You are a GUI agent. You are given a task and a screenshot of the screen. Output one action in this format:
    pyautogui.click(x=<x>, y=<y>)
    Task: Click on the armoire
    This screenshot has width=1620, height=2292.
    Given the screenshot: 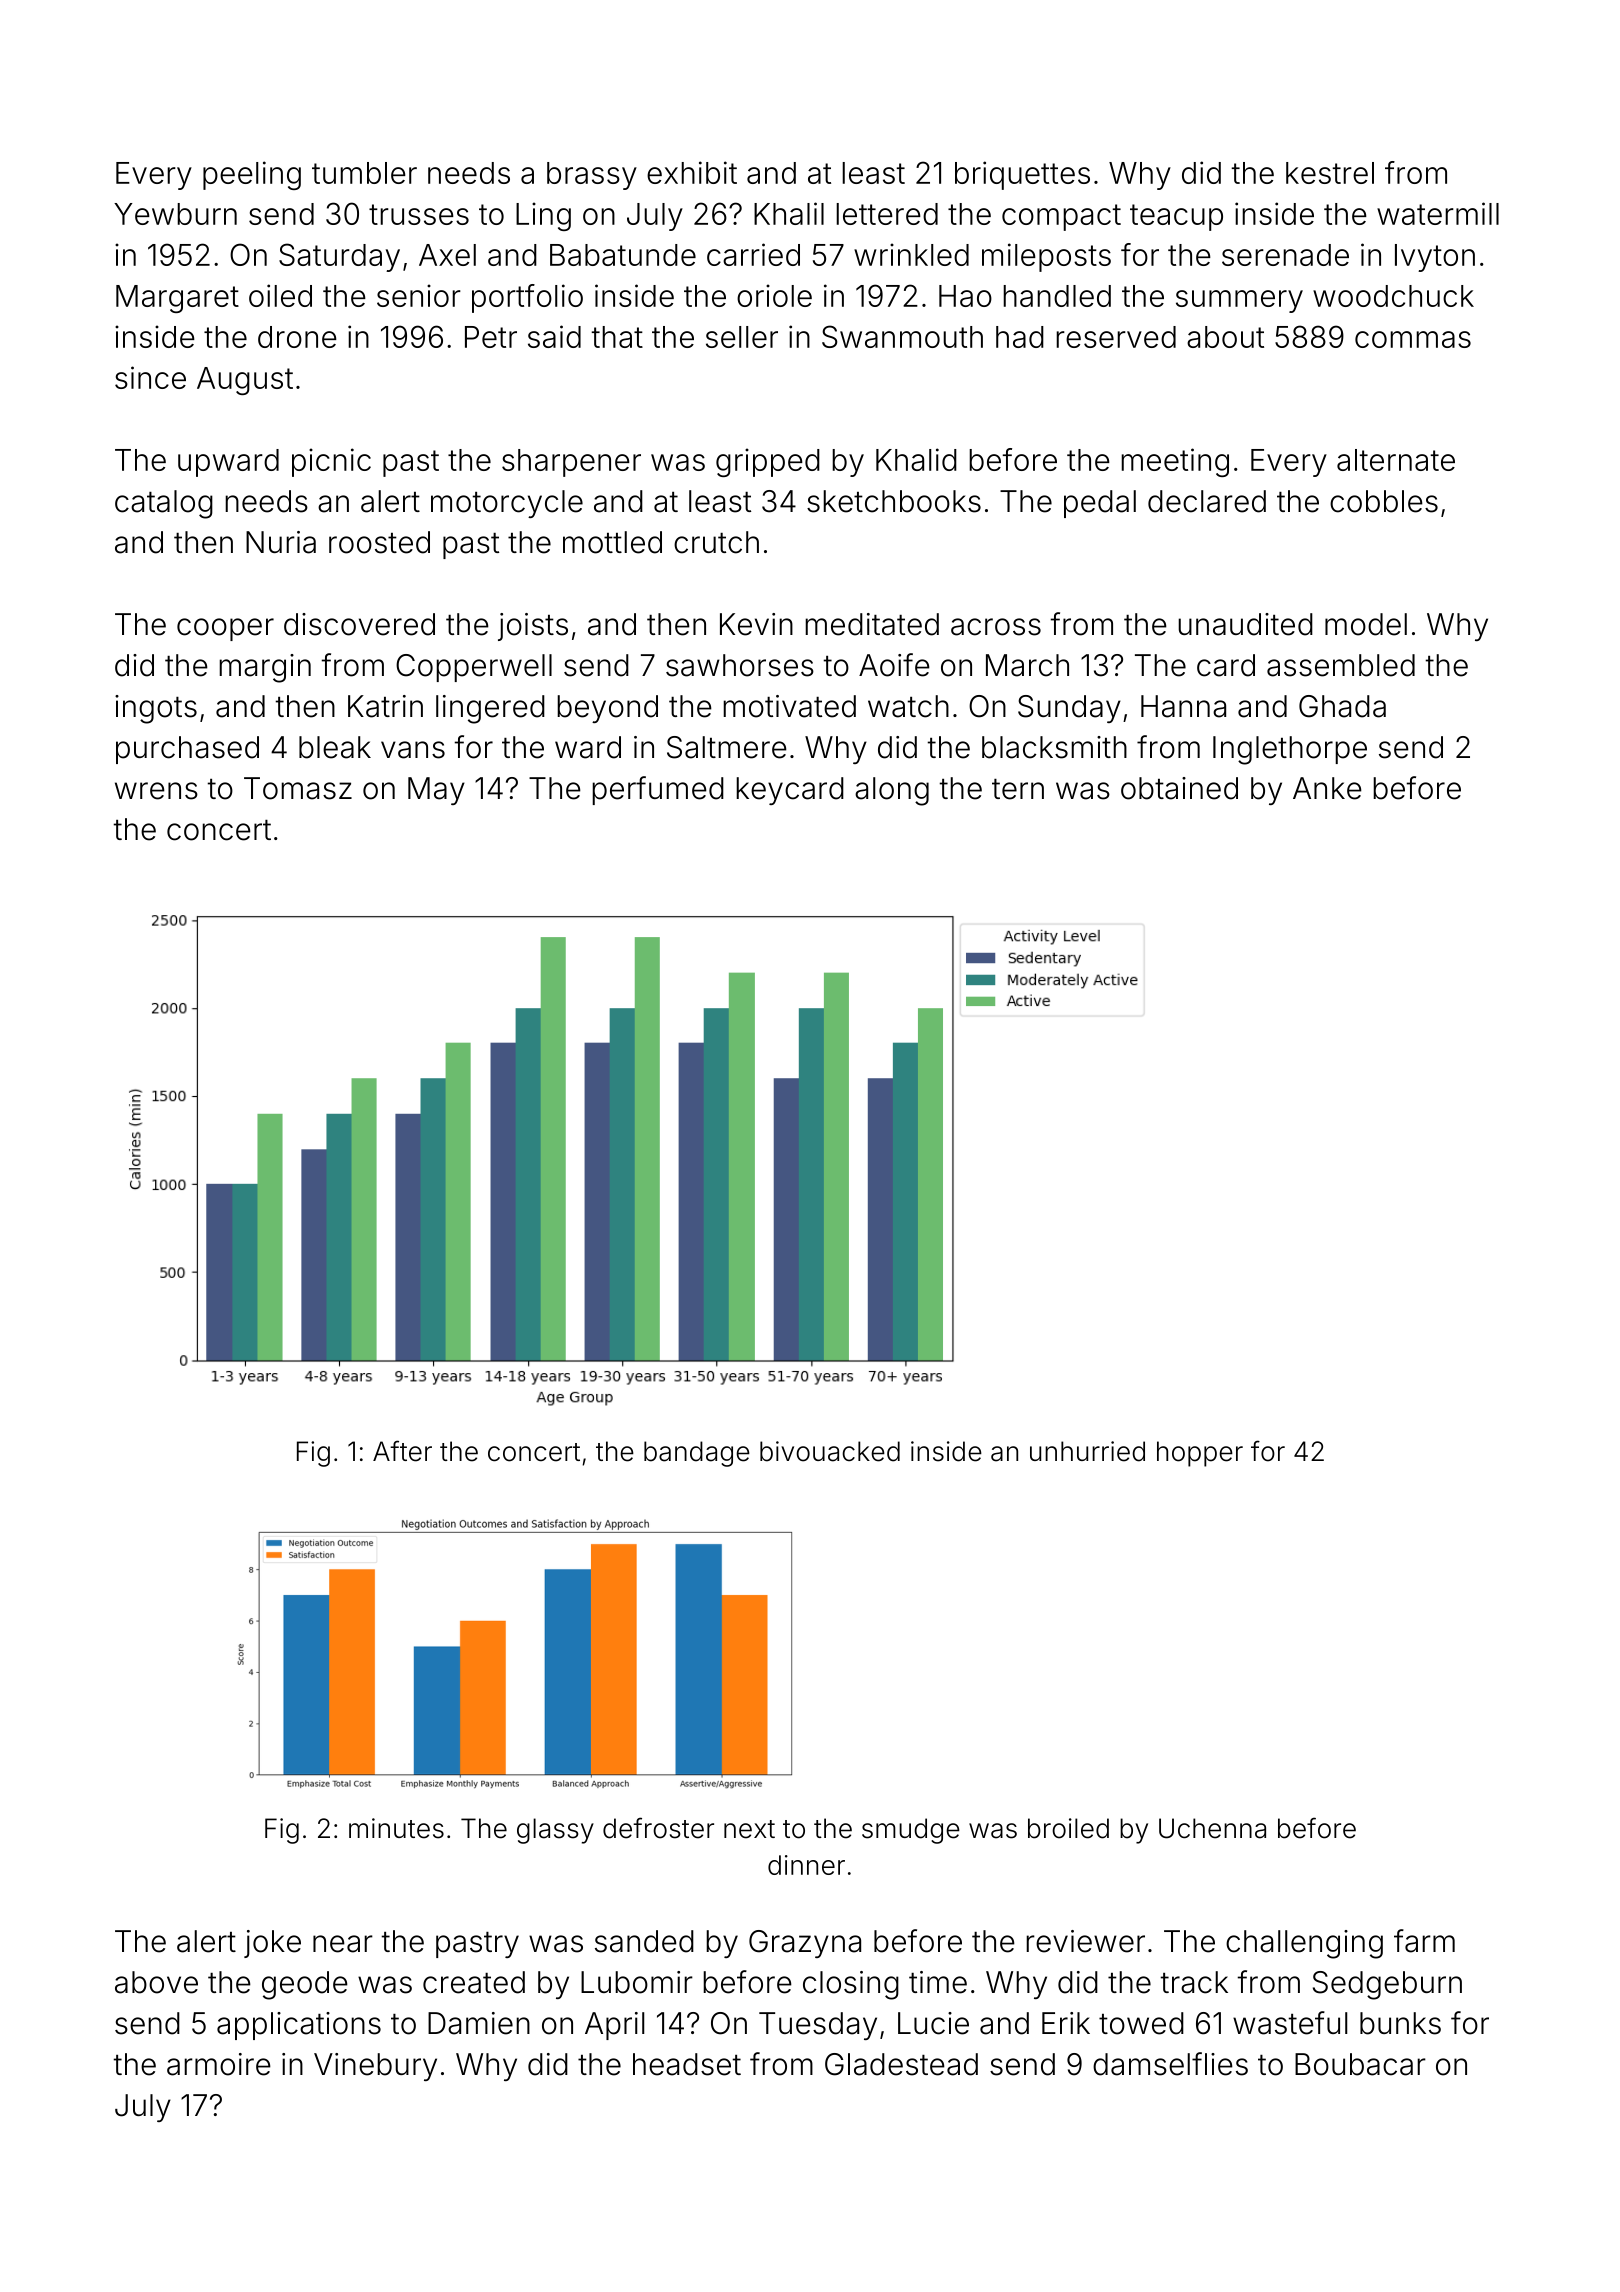 What is the action you would take?
    pyautogui.click(x=219, y=2064)
